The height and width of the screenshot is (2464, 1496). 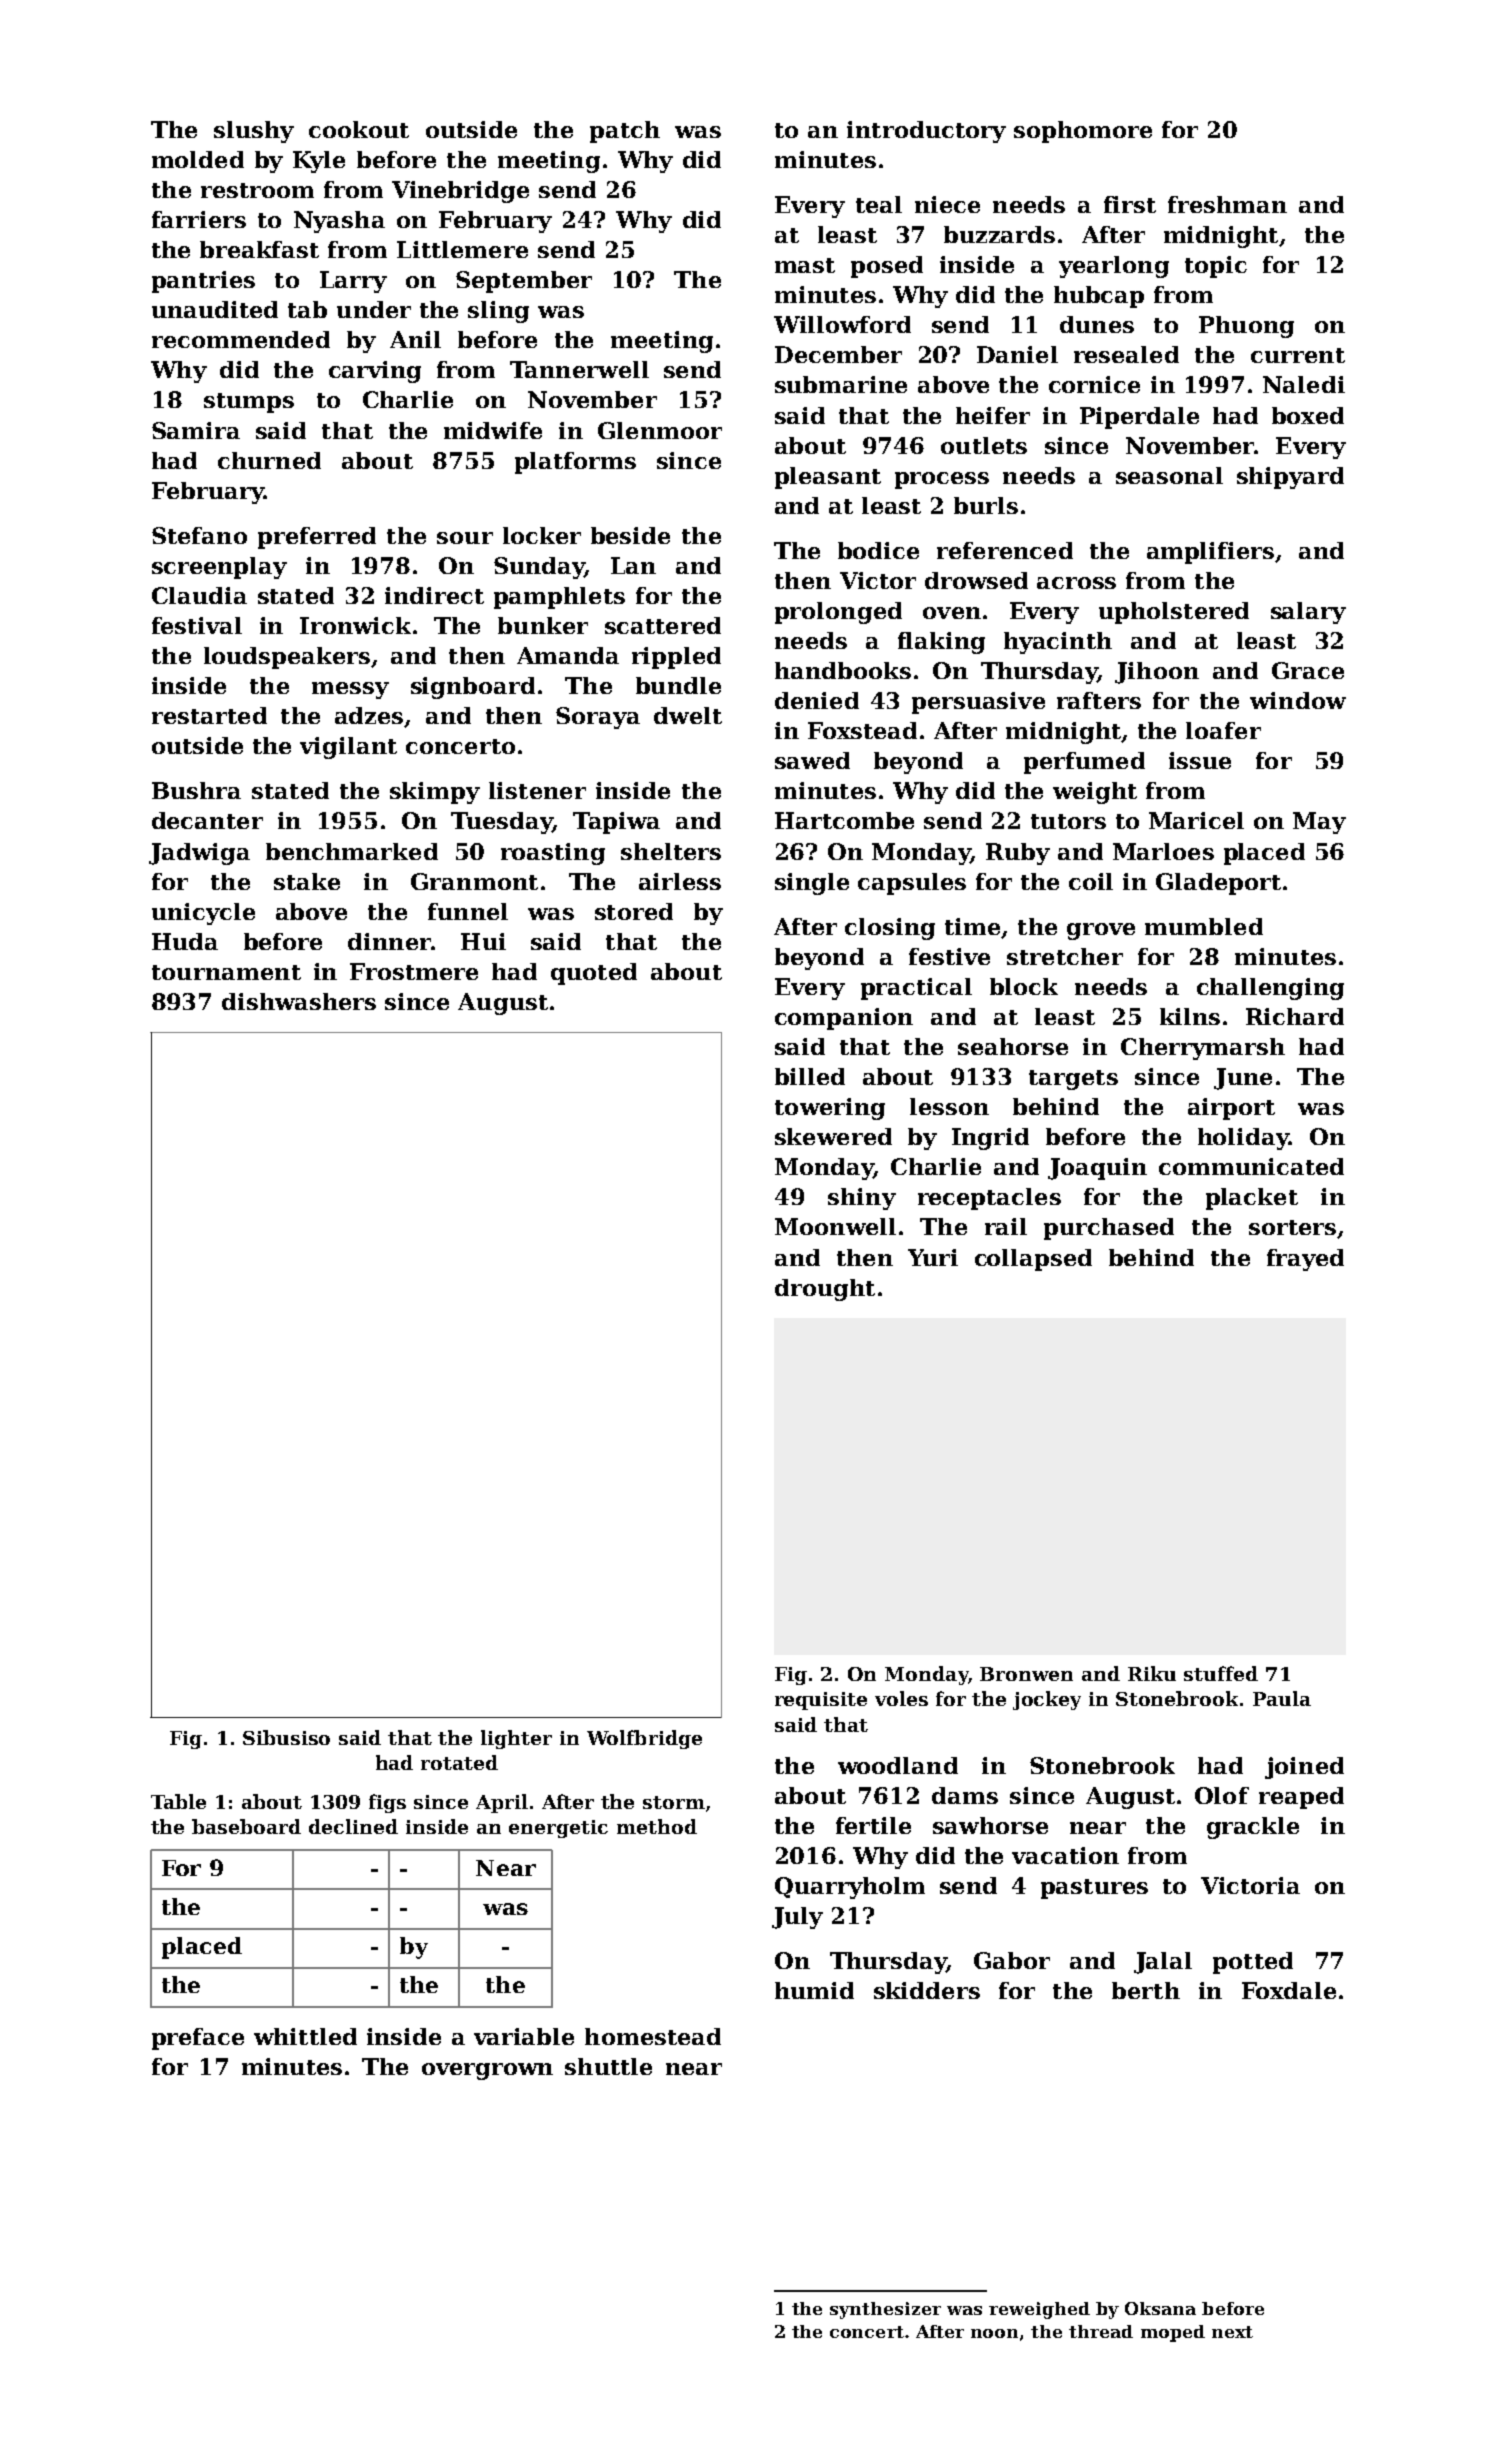 I want to click on Soraya, so click(x=598, y=718).
